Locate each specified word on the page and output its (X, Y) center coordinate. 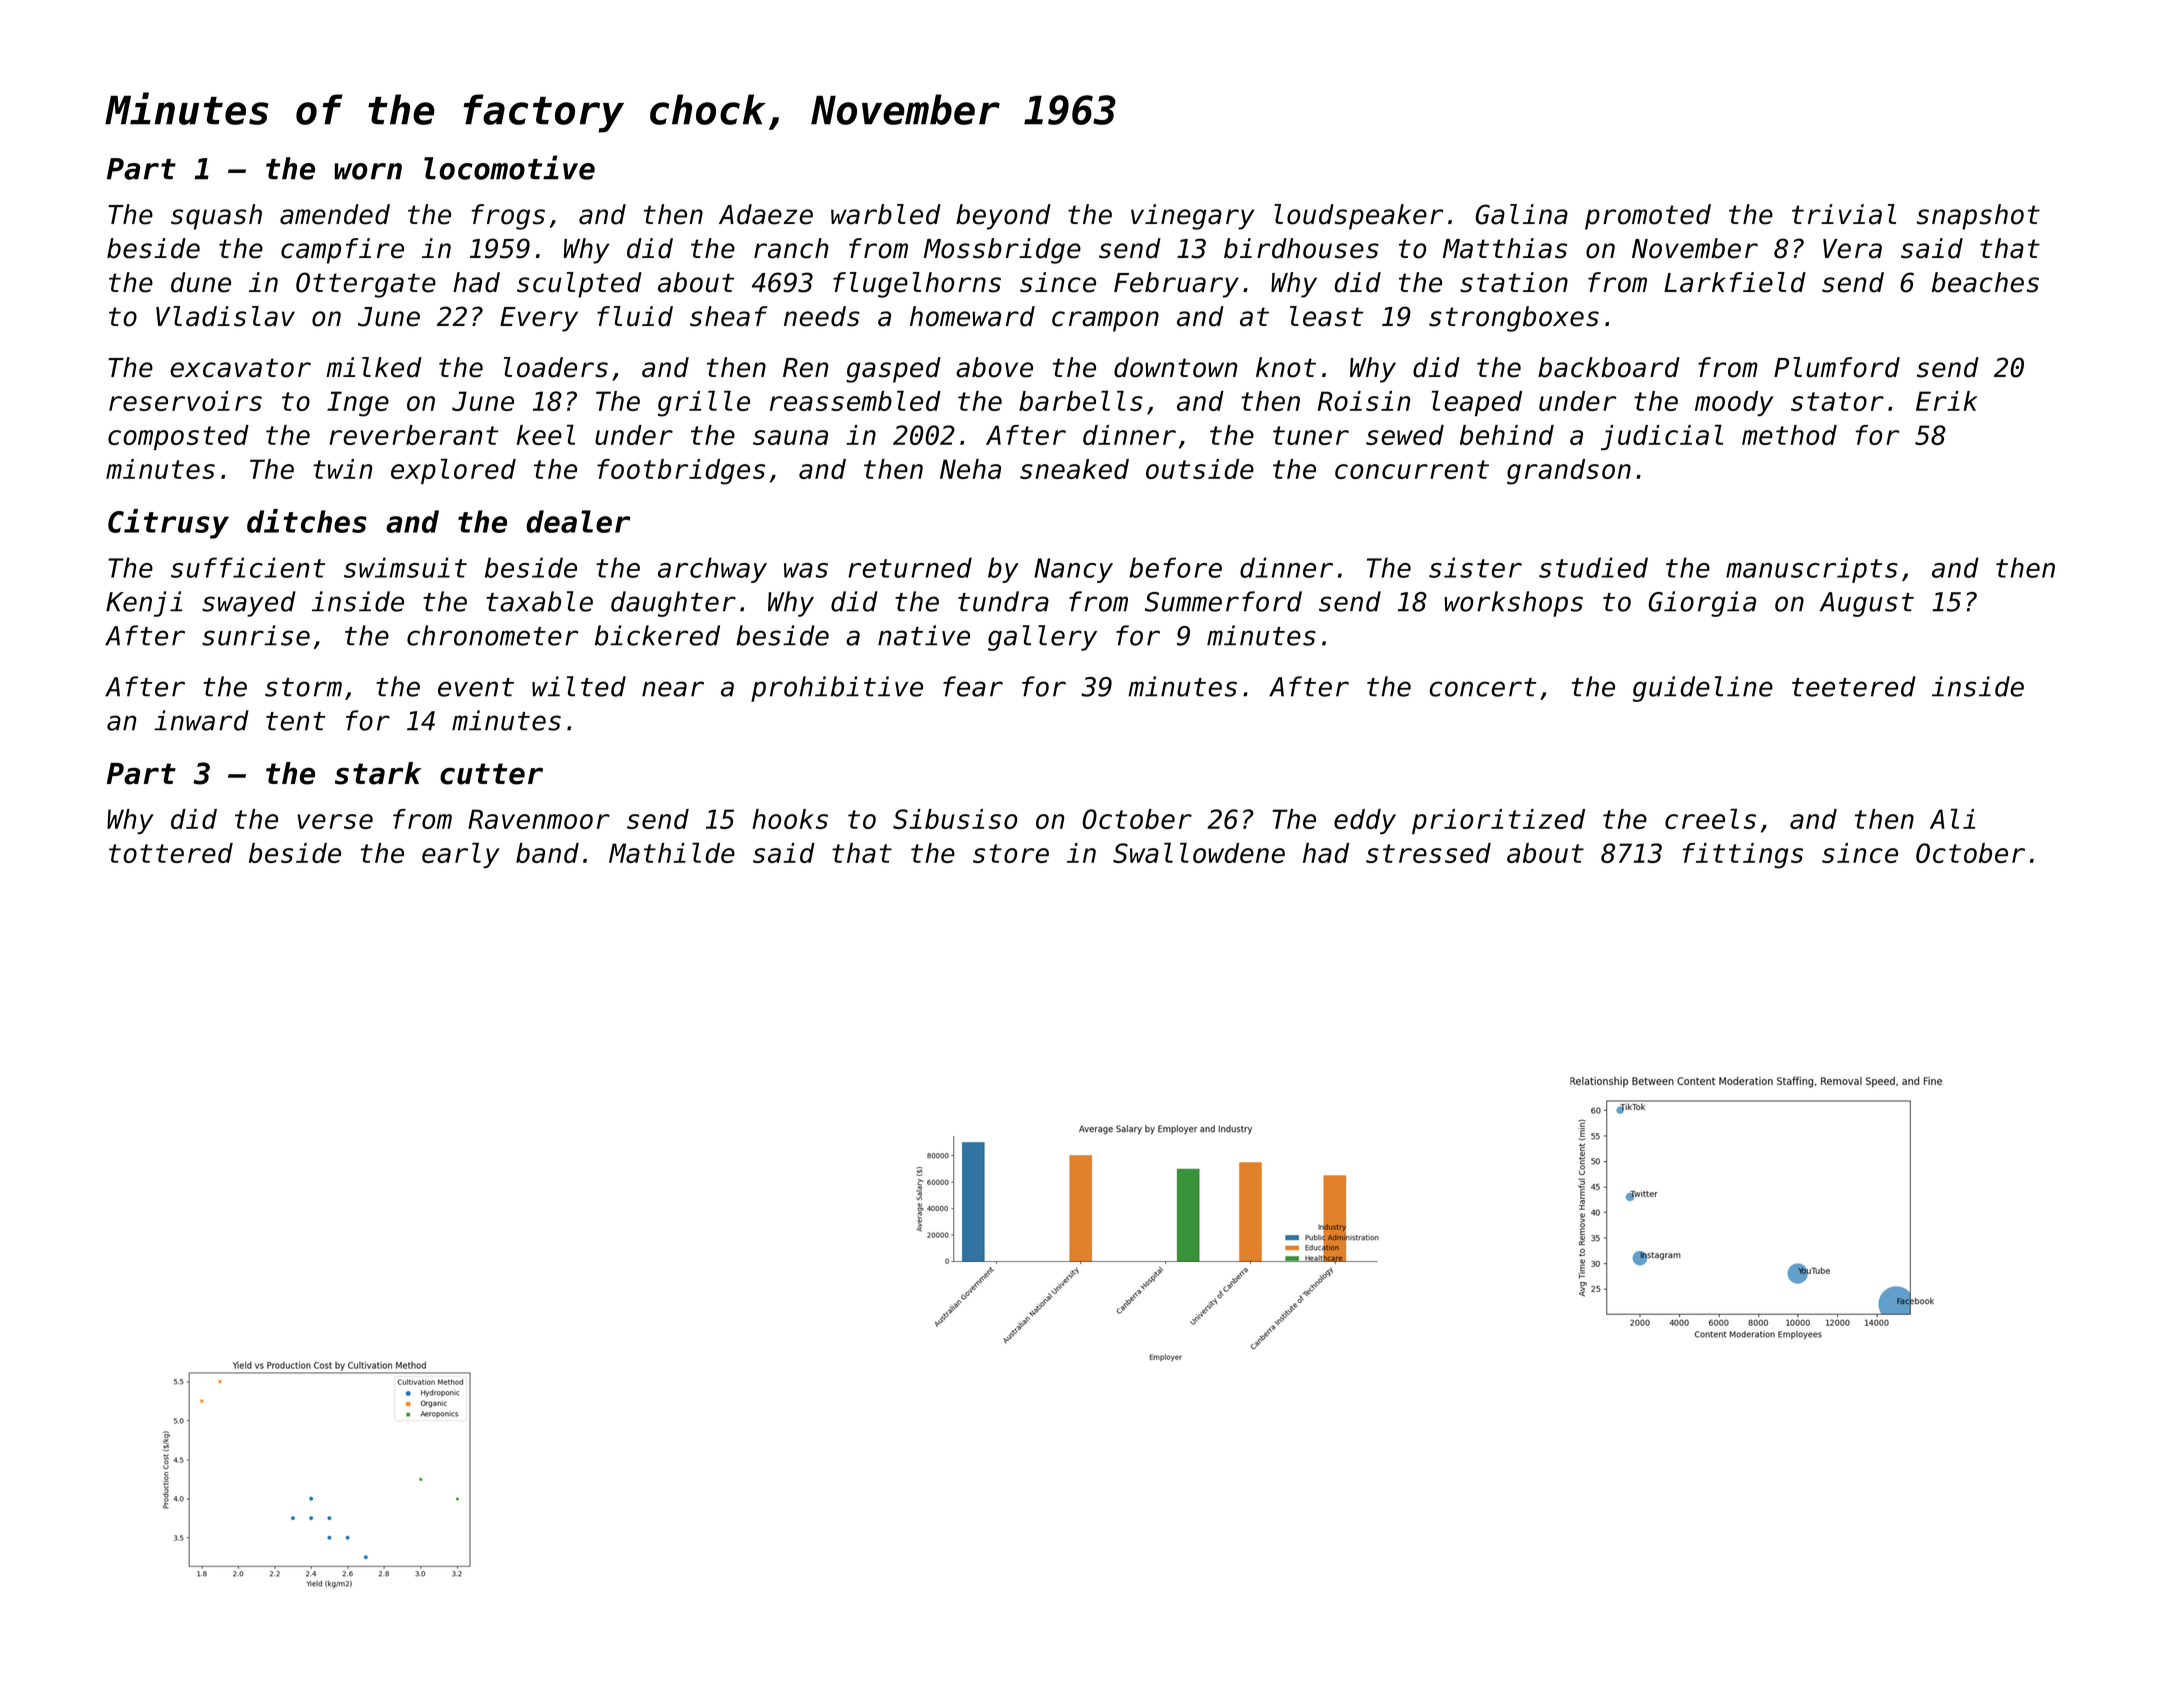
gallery (1042, 638)
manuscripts (1812, 570)
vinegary (1192, 217)
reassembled (855, 400)
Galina (1521, 214)
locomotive (509, 167)
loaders (556, 367)
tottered (171, 853)
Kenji (144, 604)
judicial (1662, 437)
